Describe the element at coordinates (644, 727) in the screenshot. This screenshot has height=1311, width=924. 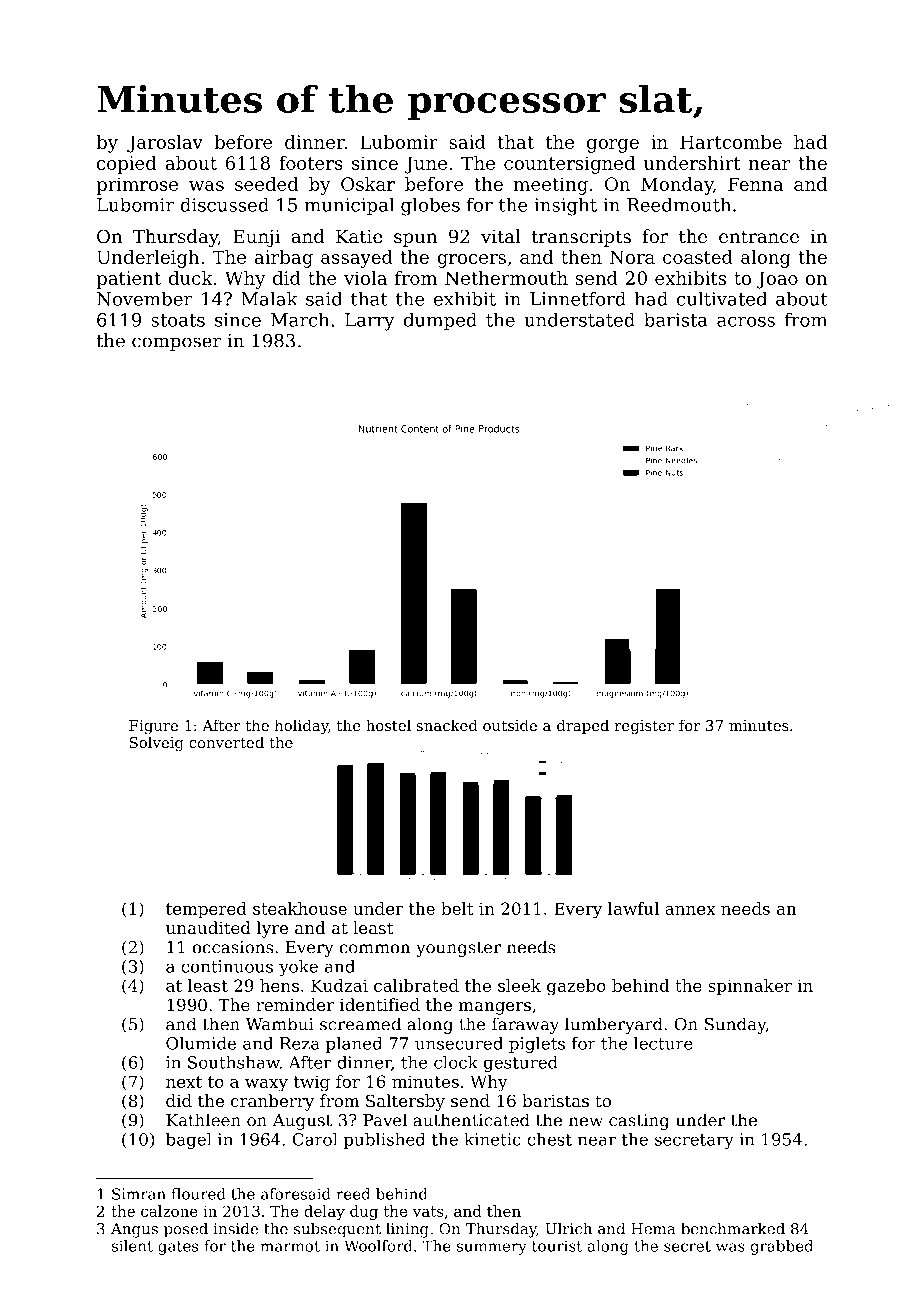
I see `register` at that location.
